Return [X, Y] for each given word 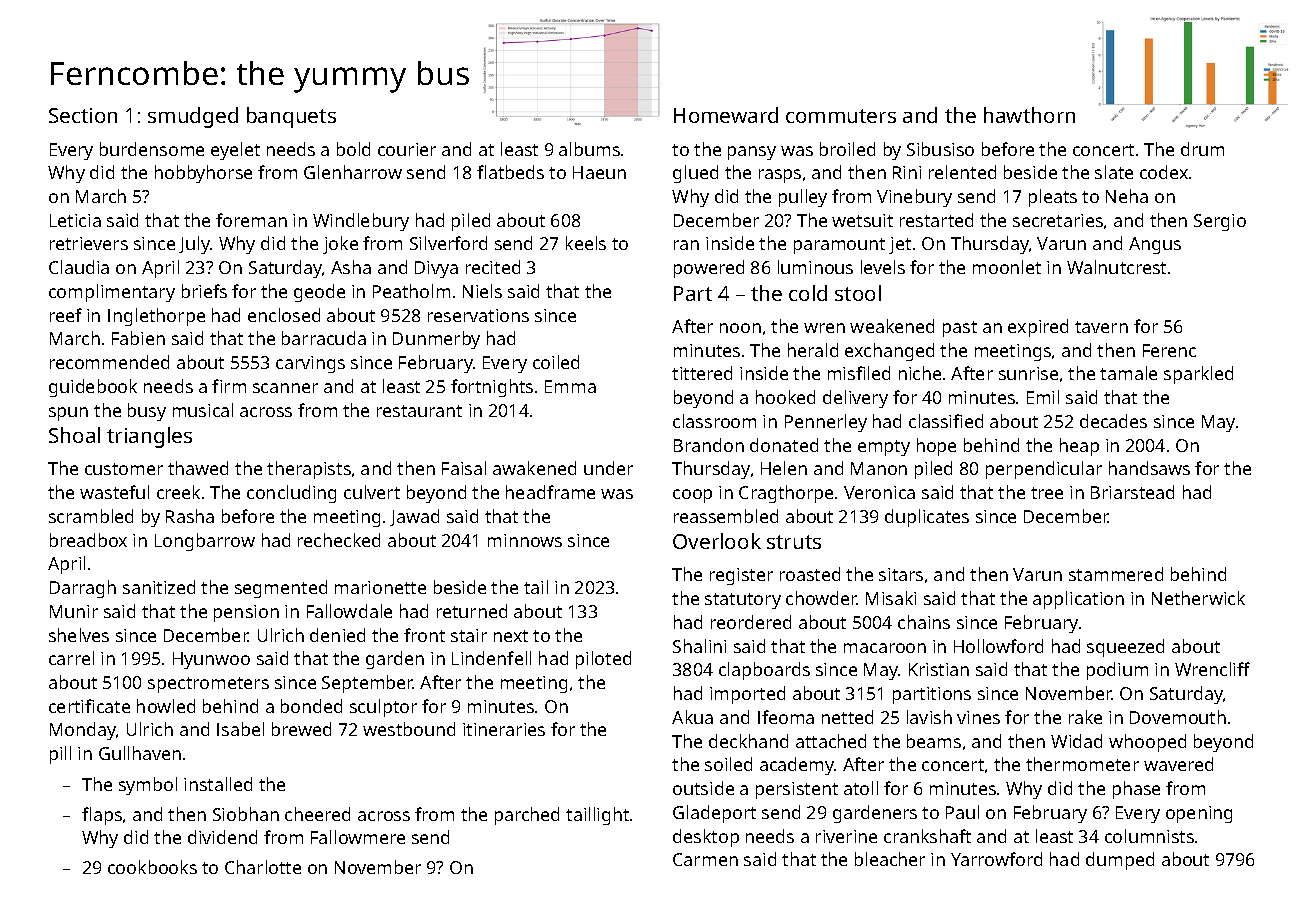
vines [978, 717]
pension [246, 613]
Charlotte [263, 867]
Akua [692, 717]
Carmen [705, 859]
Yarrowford [996, 859]
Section [83, 115]
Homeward [726, 115]
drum [1202, 149]
